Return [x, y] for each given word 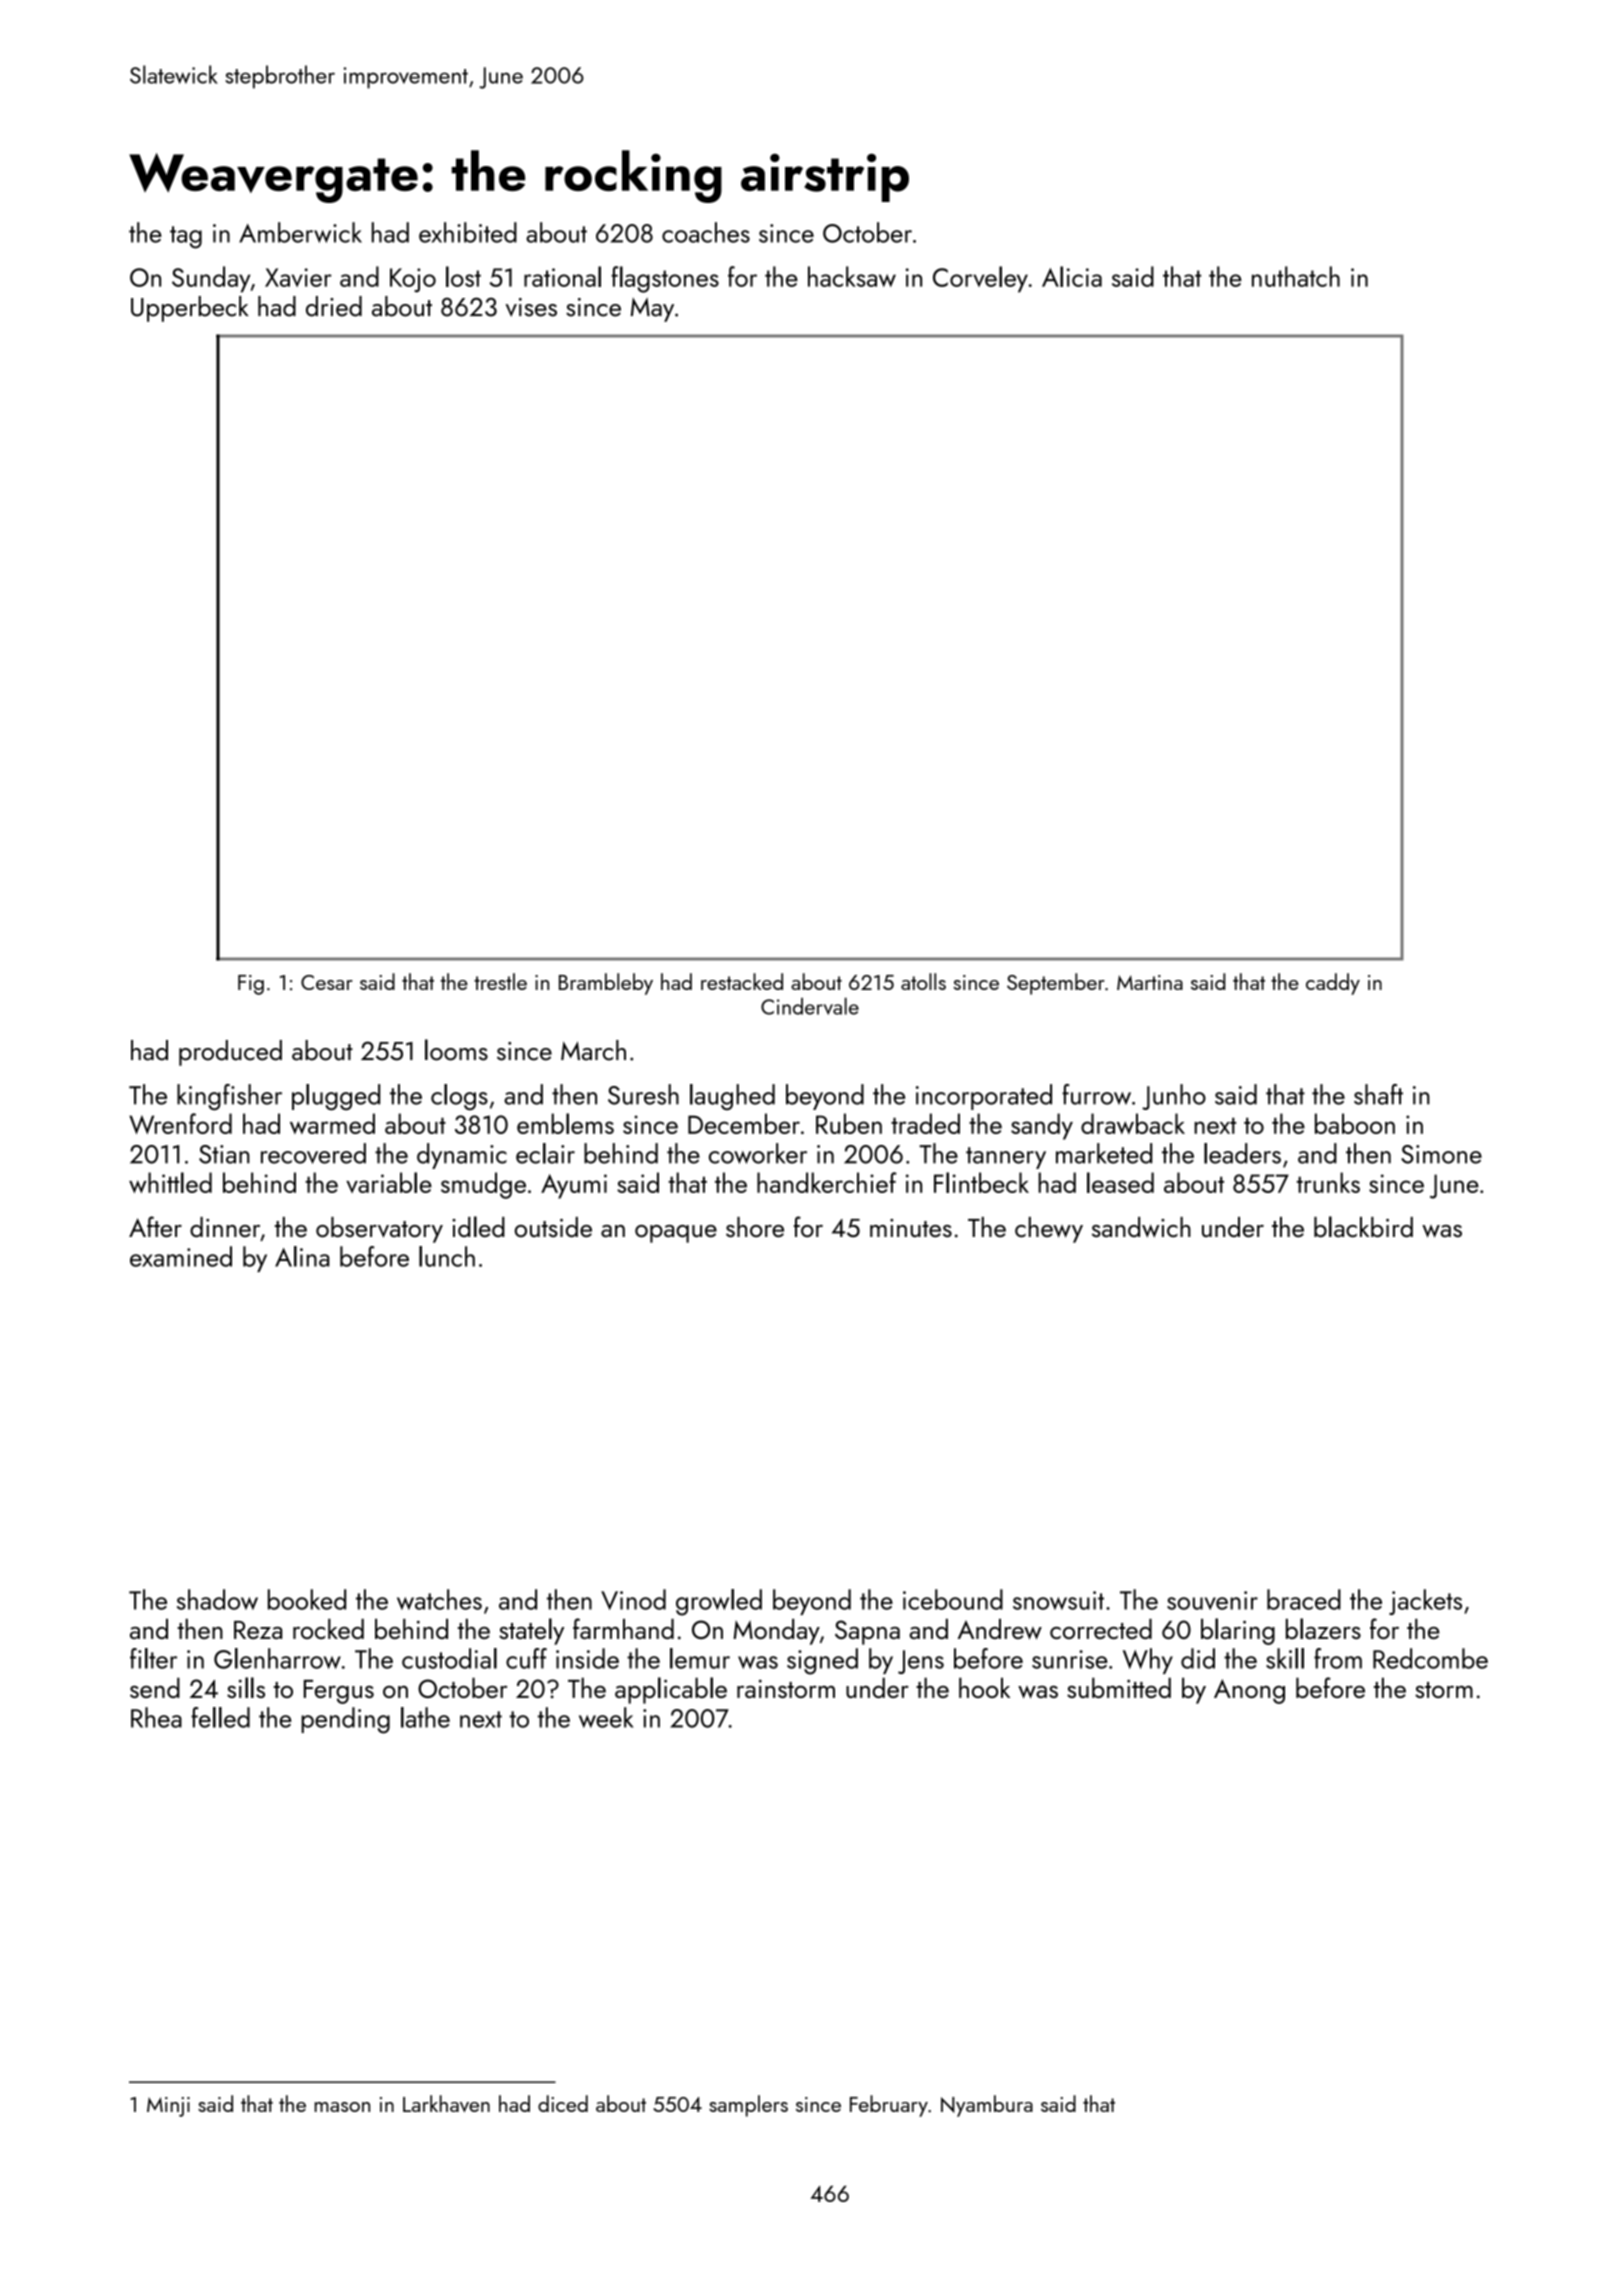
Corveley [980, 279]
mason [342, 2107]
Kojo [413, 280]
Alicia [1072, 276]
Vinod [633, 1599]
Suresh [643, 1094]
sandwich [1141, 1227]
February [889, 2106]
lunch [447, 1256]
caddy [1333, 984]
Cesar [327, 982]
